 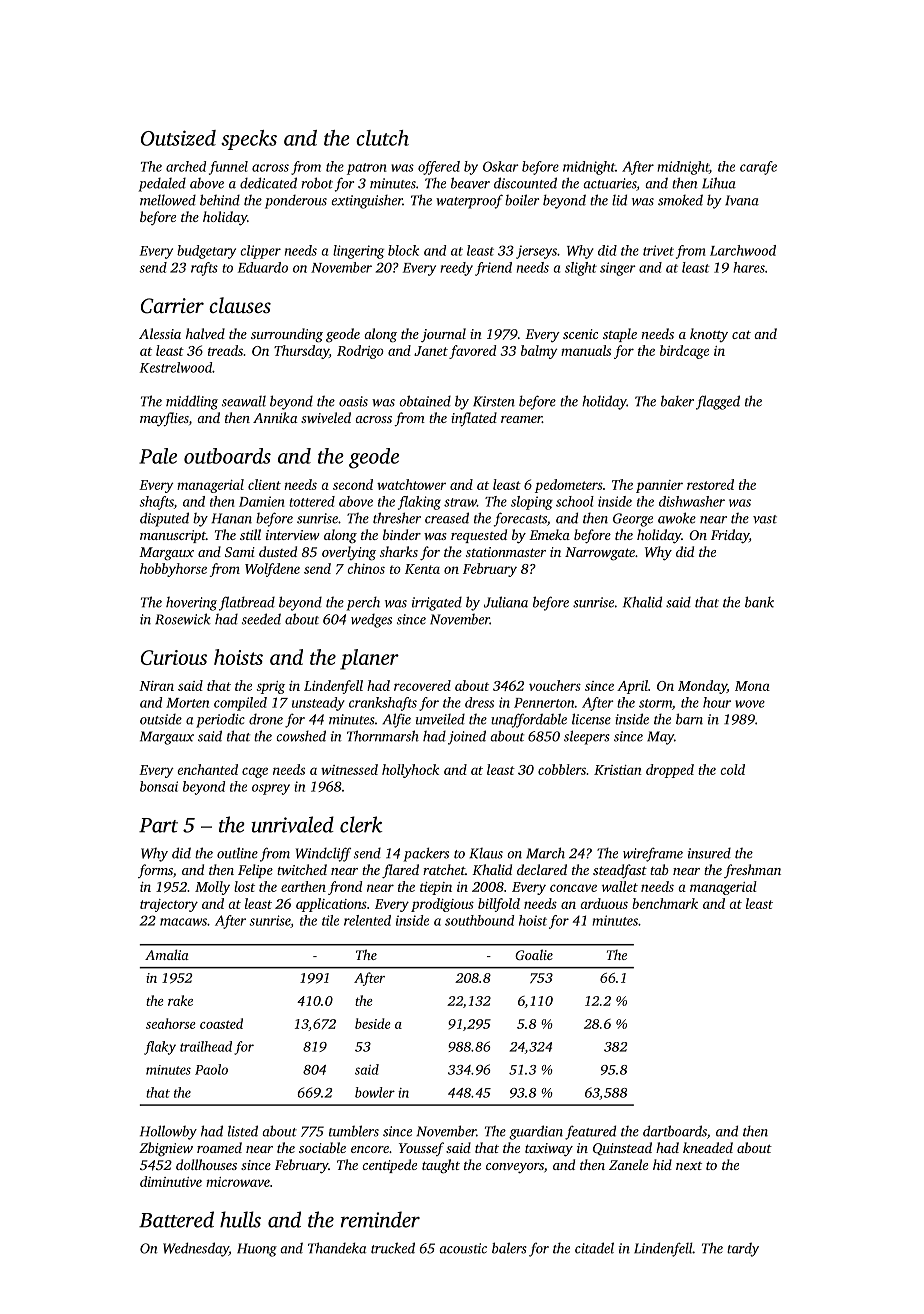 What do you see at coordinates (399, 551) in the document?
I see `sharks` at bounding box center [399, 551].
